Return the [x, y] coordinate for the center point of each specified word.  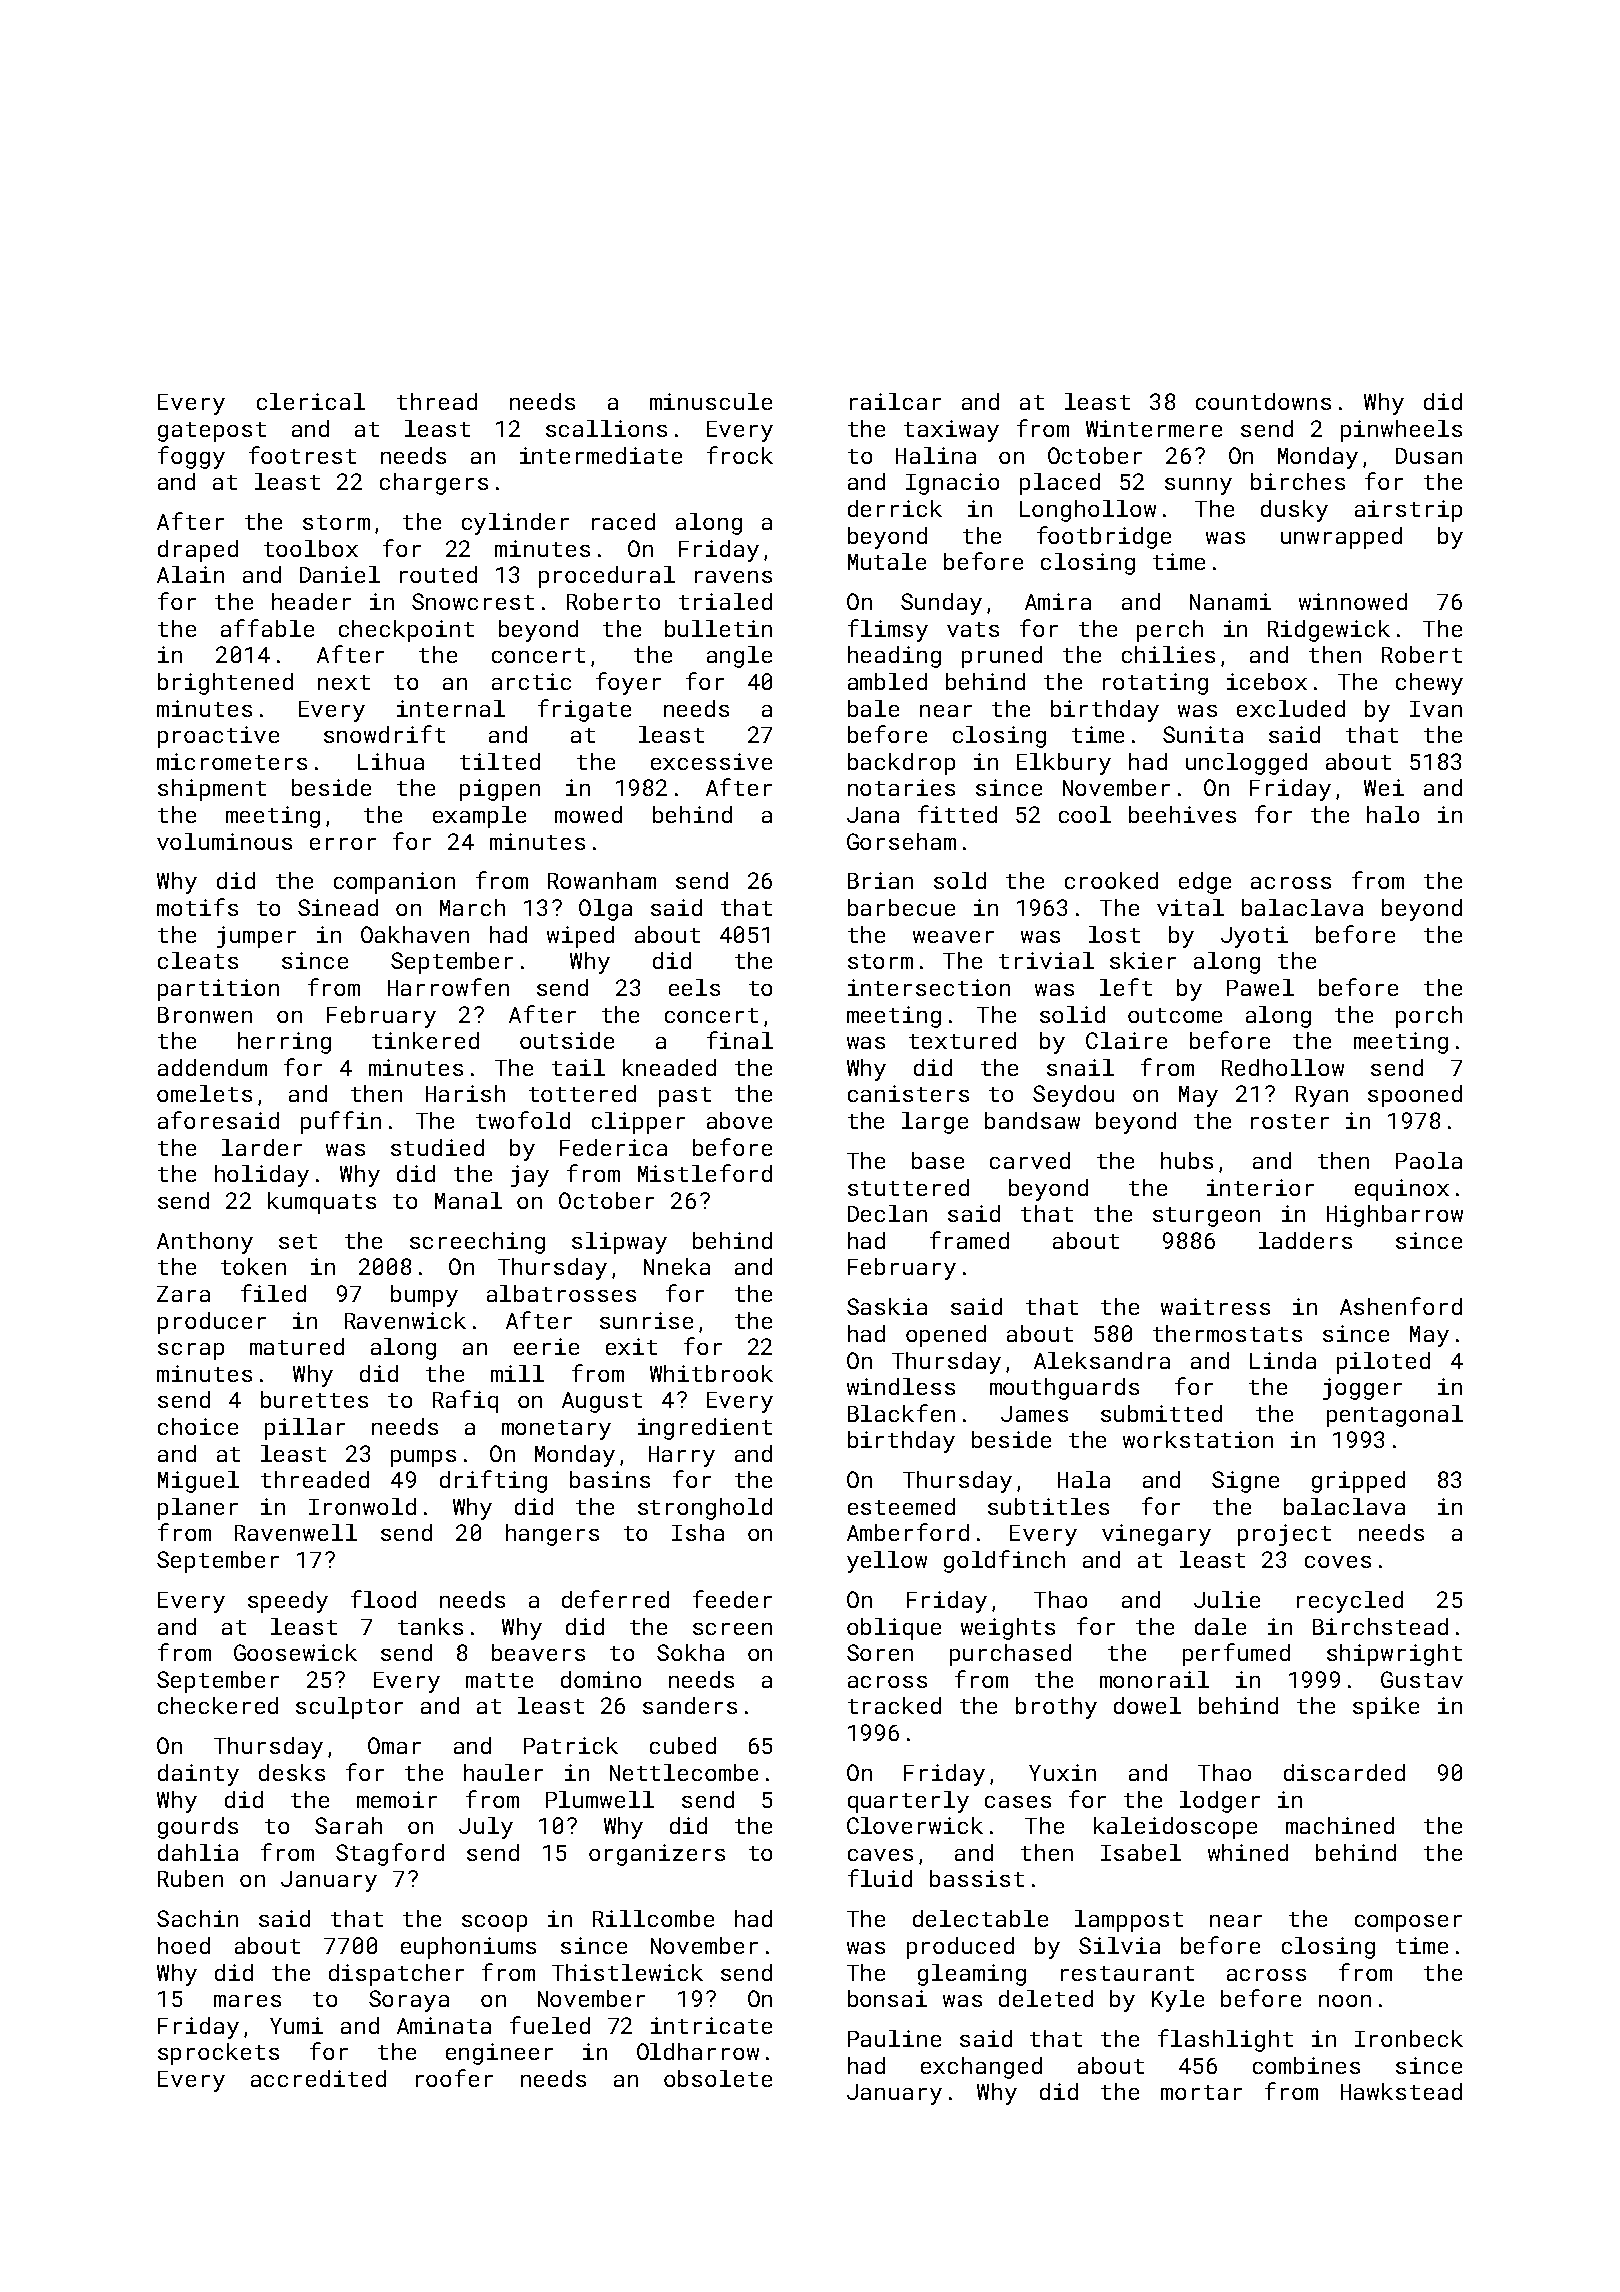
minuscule [711, 401]
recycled [1350, 1602]
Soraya [409, 2001]
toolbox [311, 548]
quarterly [908, 1802]
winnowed [1353, 601]
